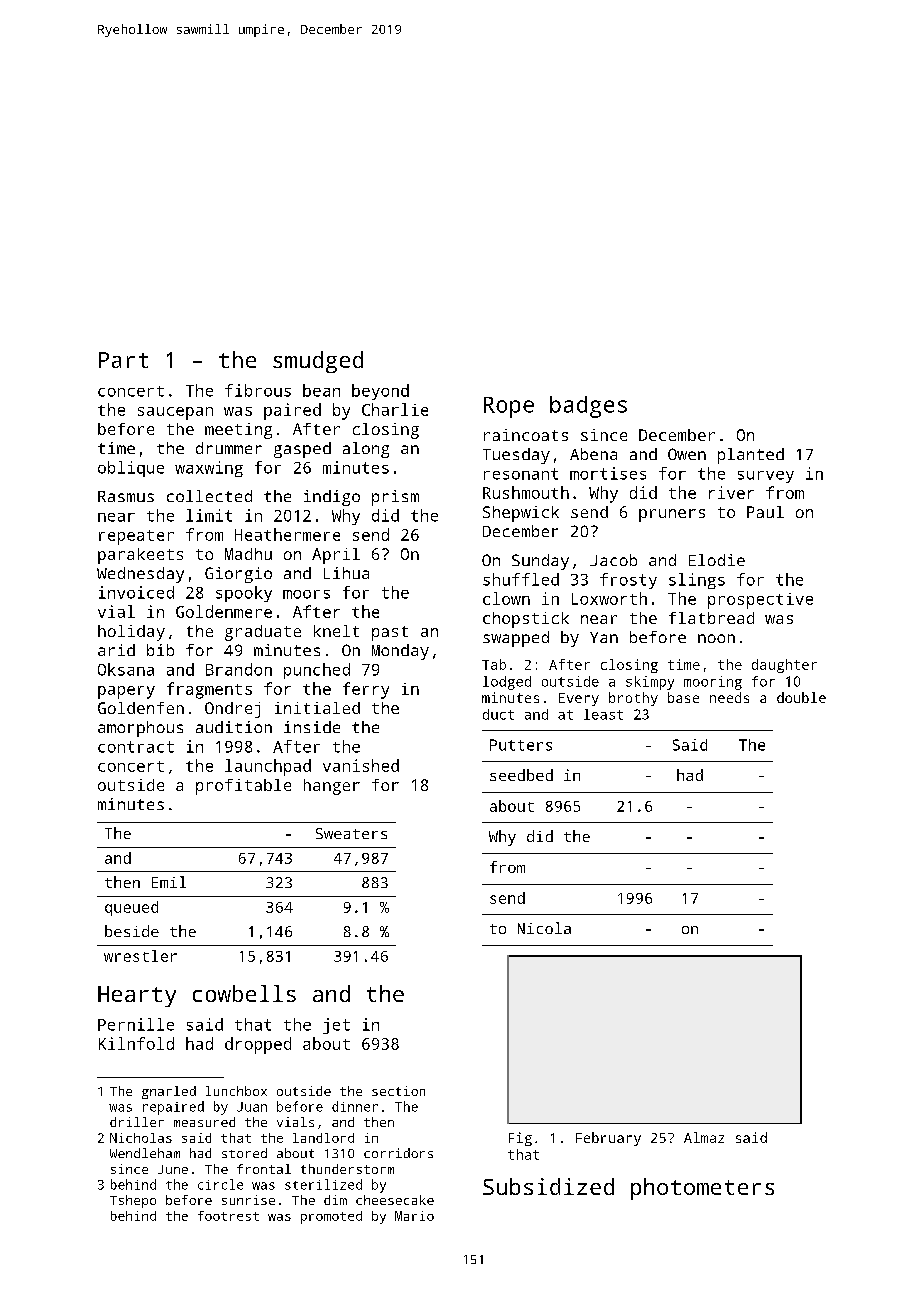 The height and width of the screenshot is (1308, 924). What do you see at coordinates (318, 362) in the screenshot?
I see `smudged` at bounding box center [318, 362].
